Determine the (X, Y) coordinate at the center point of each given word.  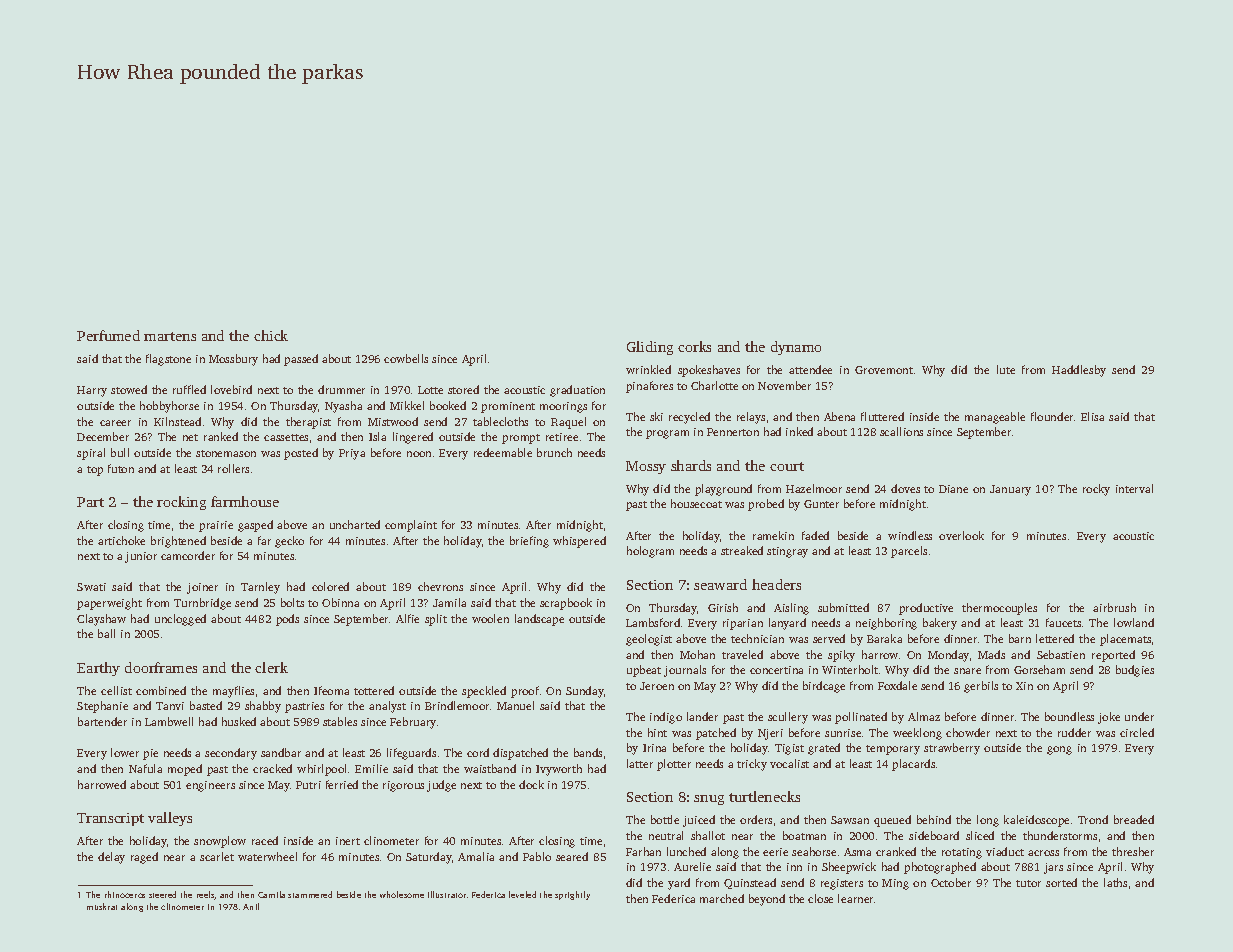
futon (121, 468)
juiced (699, 821)
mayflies (233, 692)
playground (723, 490)
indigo (666, 718)
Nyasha (343, 407)
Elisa (1092, 416)
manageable (995, 418)
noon (419, 454)
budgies (1135, 671)
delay (111, 858)
